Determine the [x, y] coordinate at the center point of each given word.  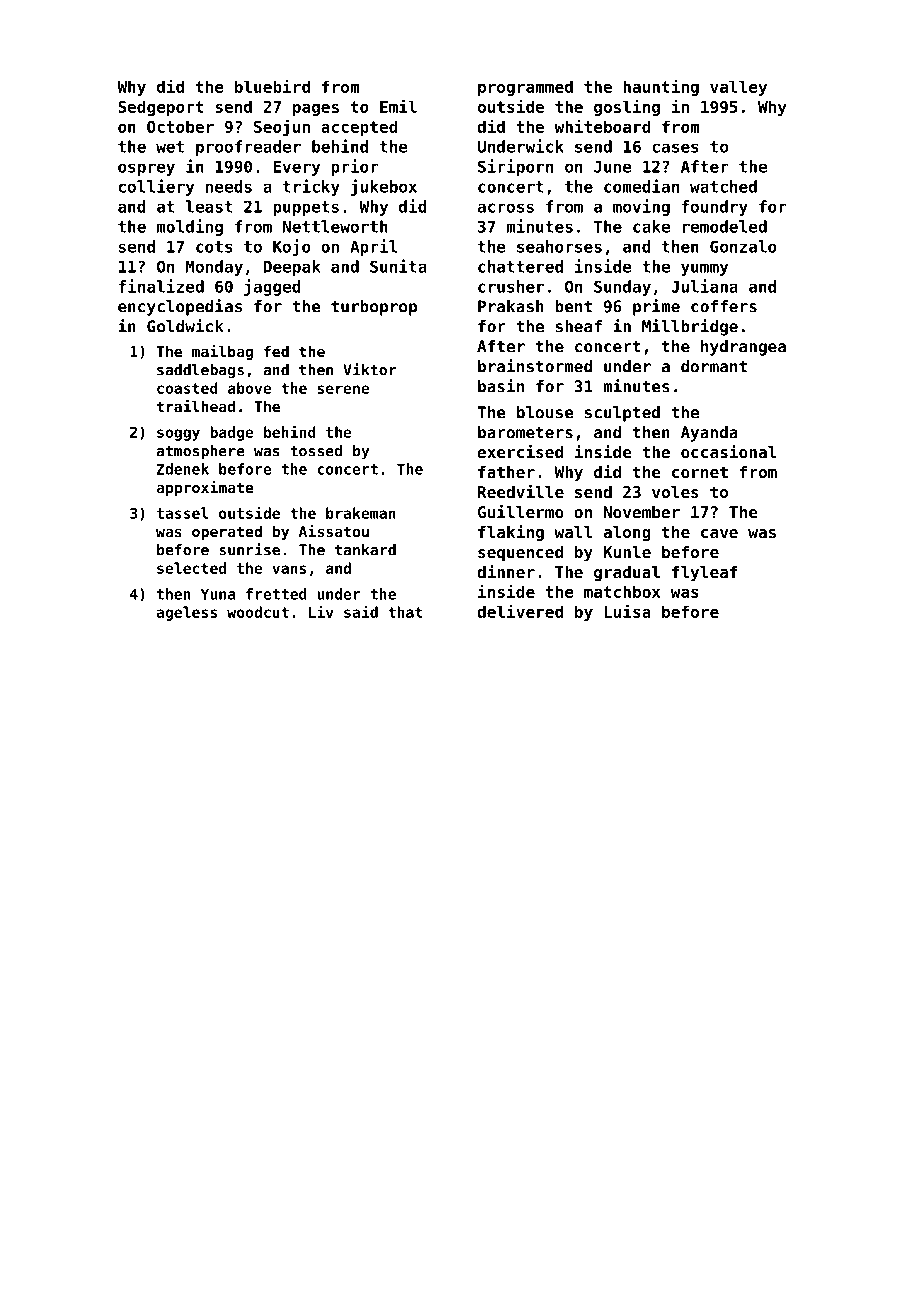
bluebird [272, 86]
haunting [661, 87]
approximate [205, 488]
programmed [525, 88]
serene [344, 389]
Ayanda [709, 434]
